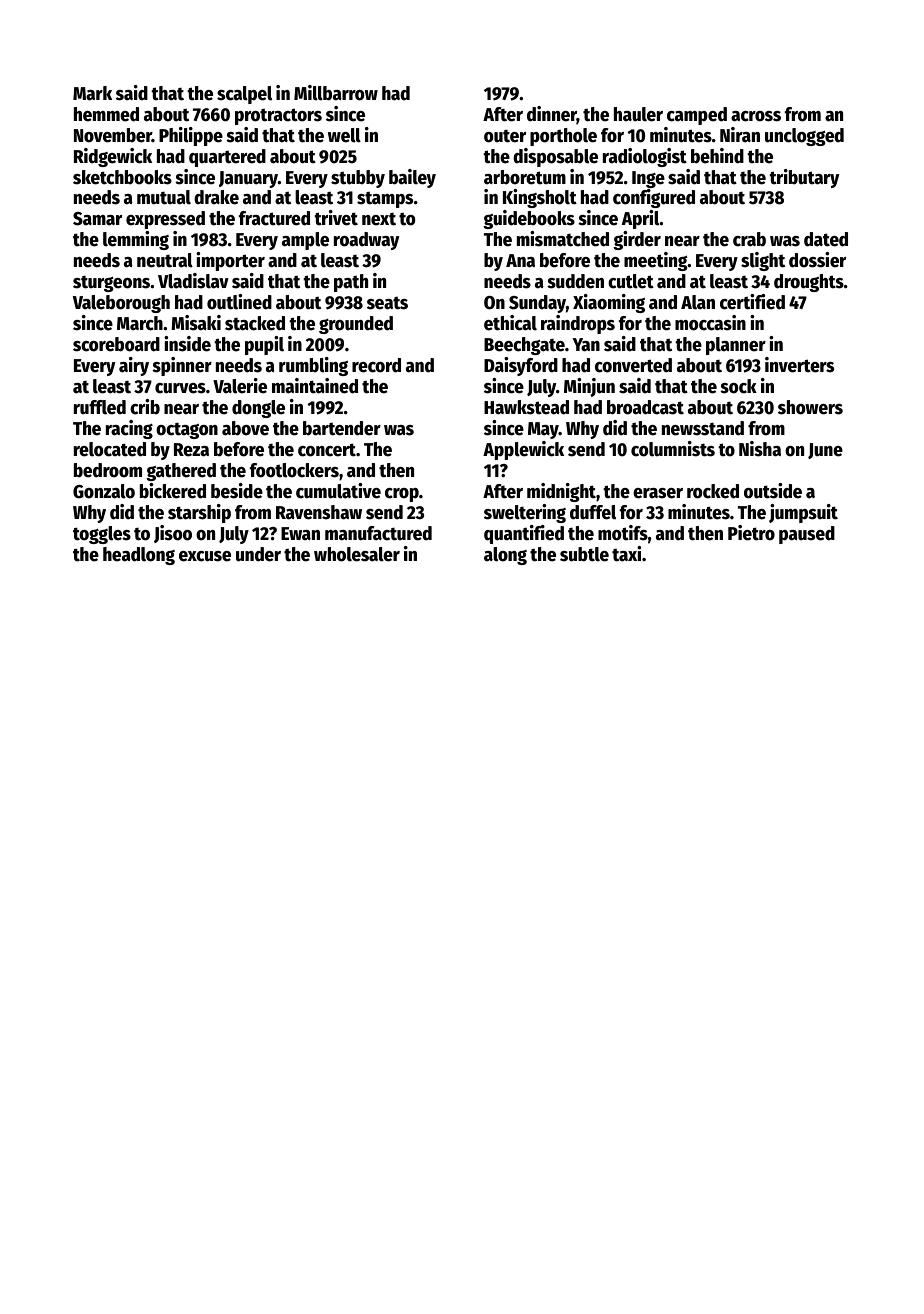 This document has height=1314, width=924. Describe the element at coordinates (520, 261) in the document. I see `Ana` at that location.
